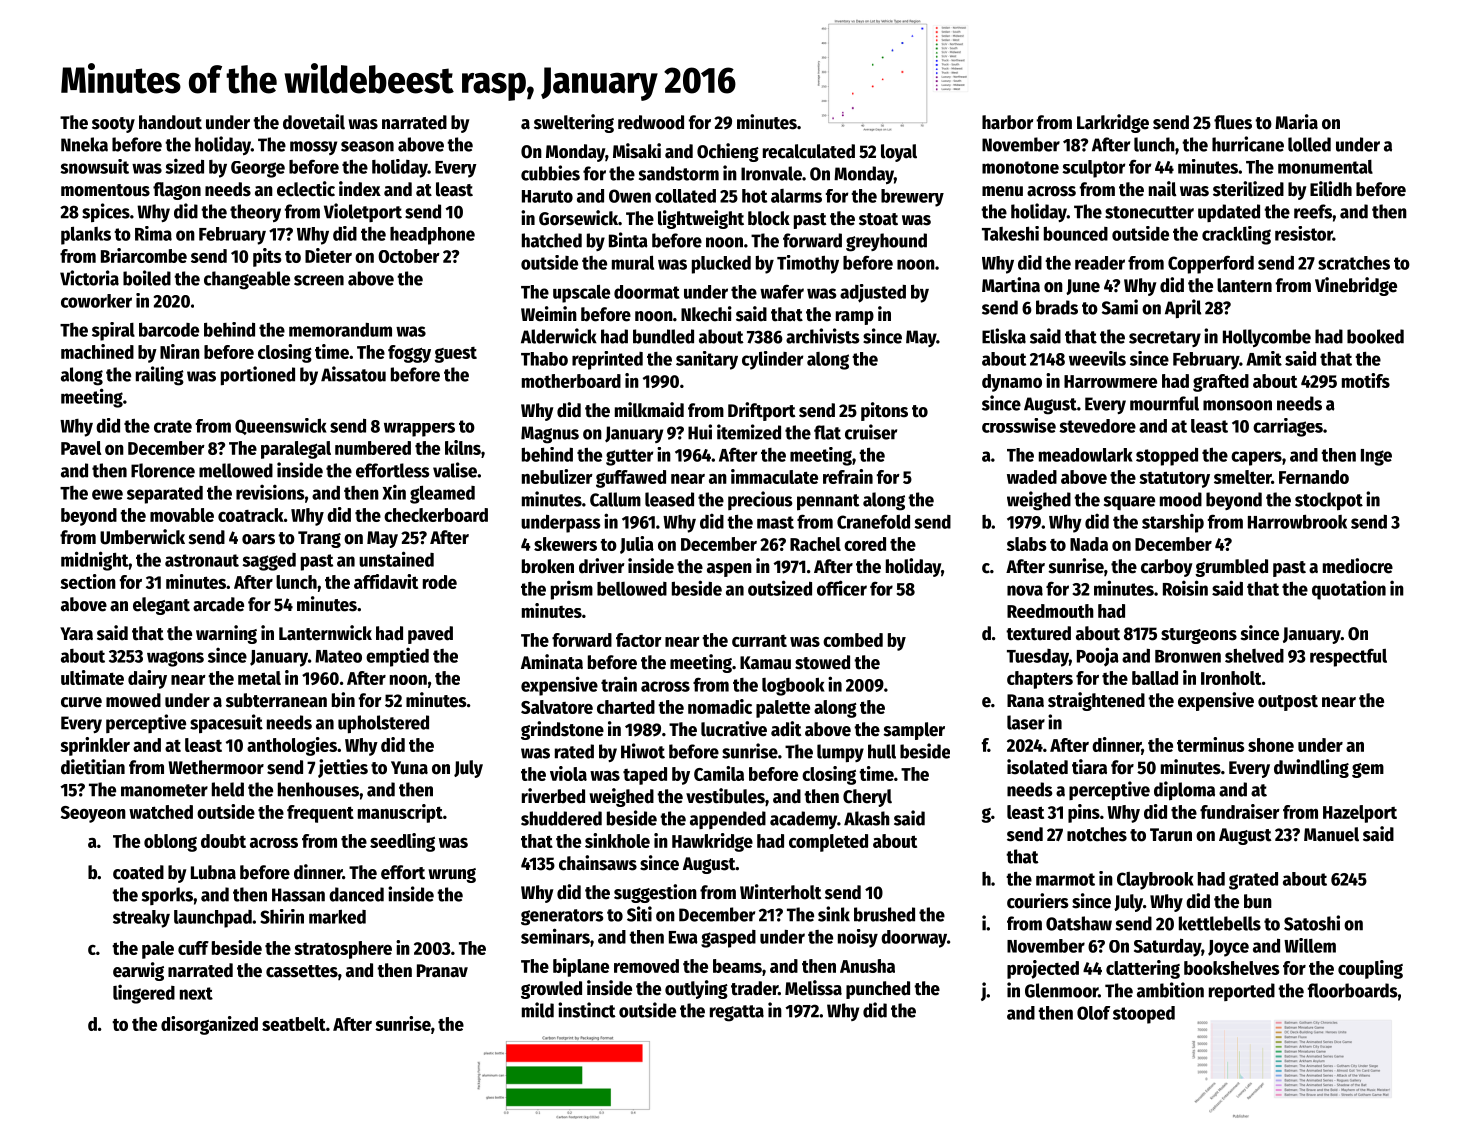 This page has width=1473, height=1139. I want to click on Willem, so click(1310, 945).
